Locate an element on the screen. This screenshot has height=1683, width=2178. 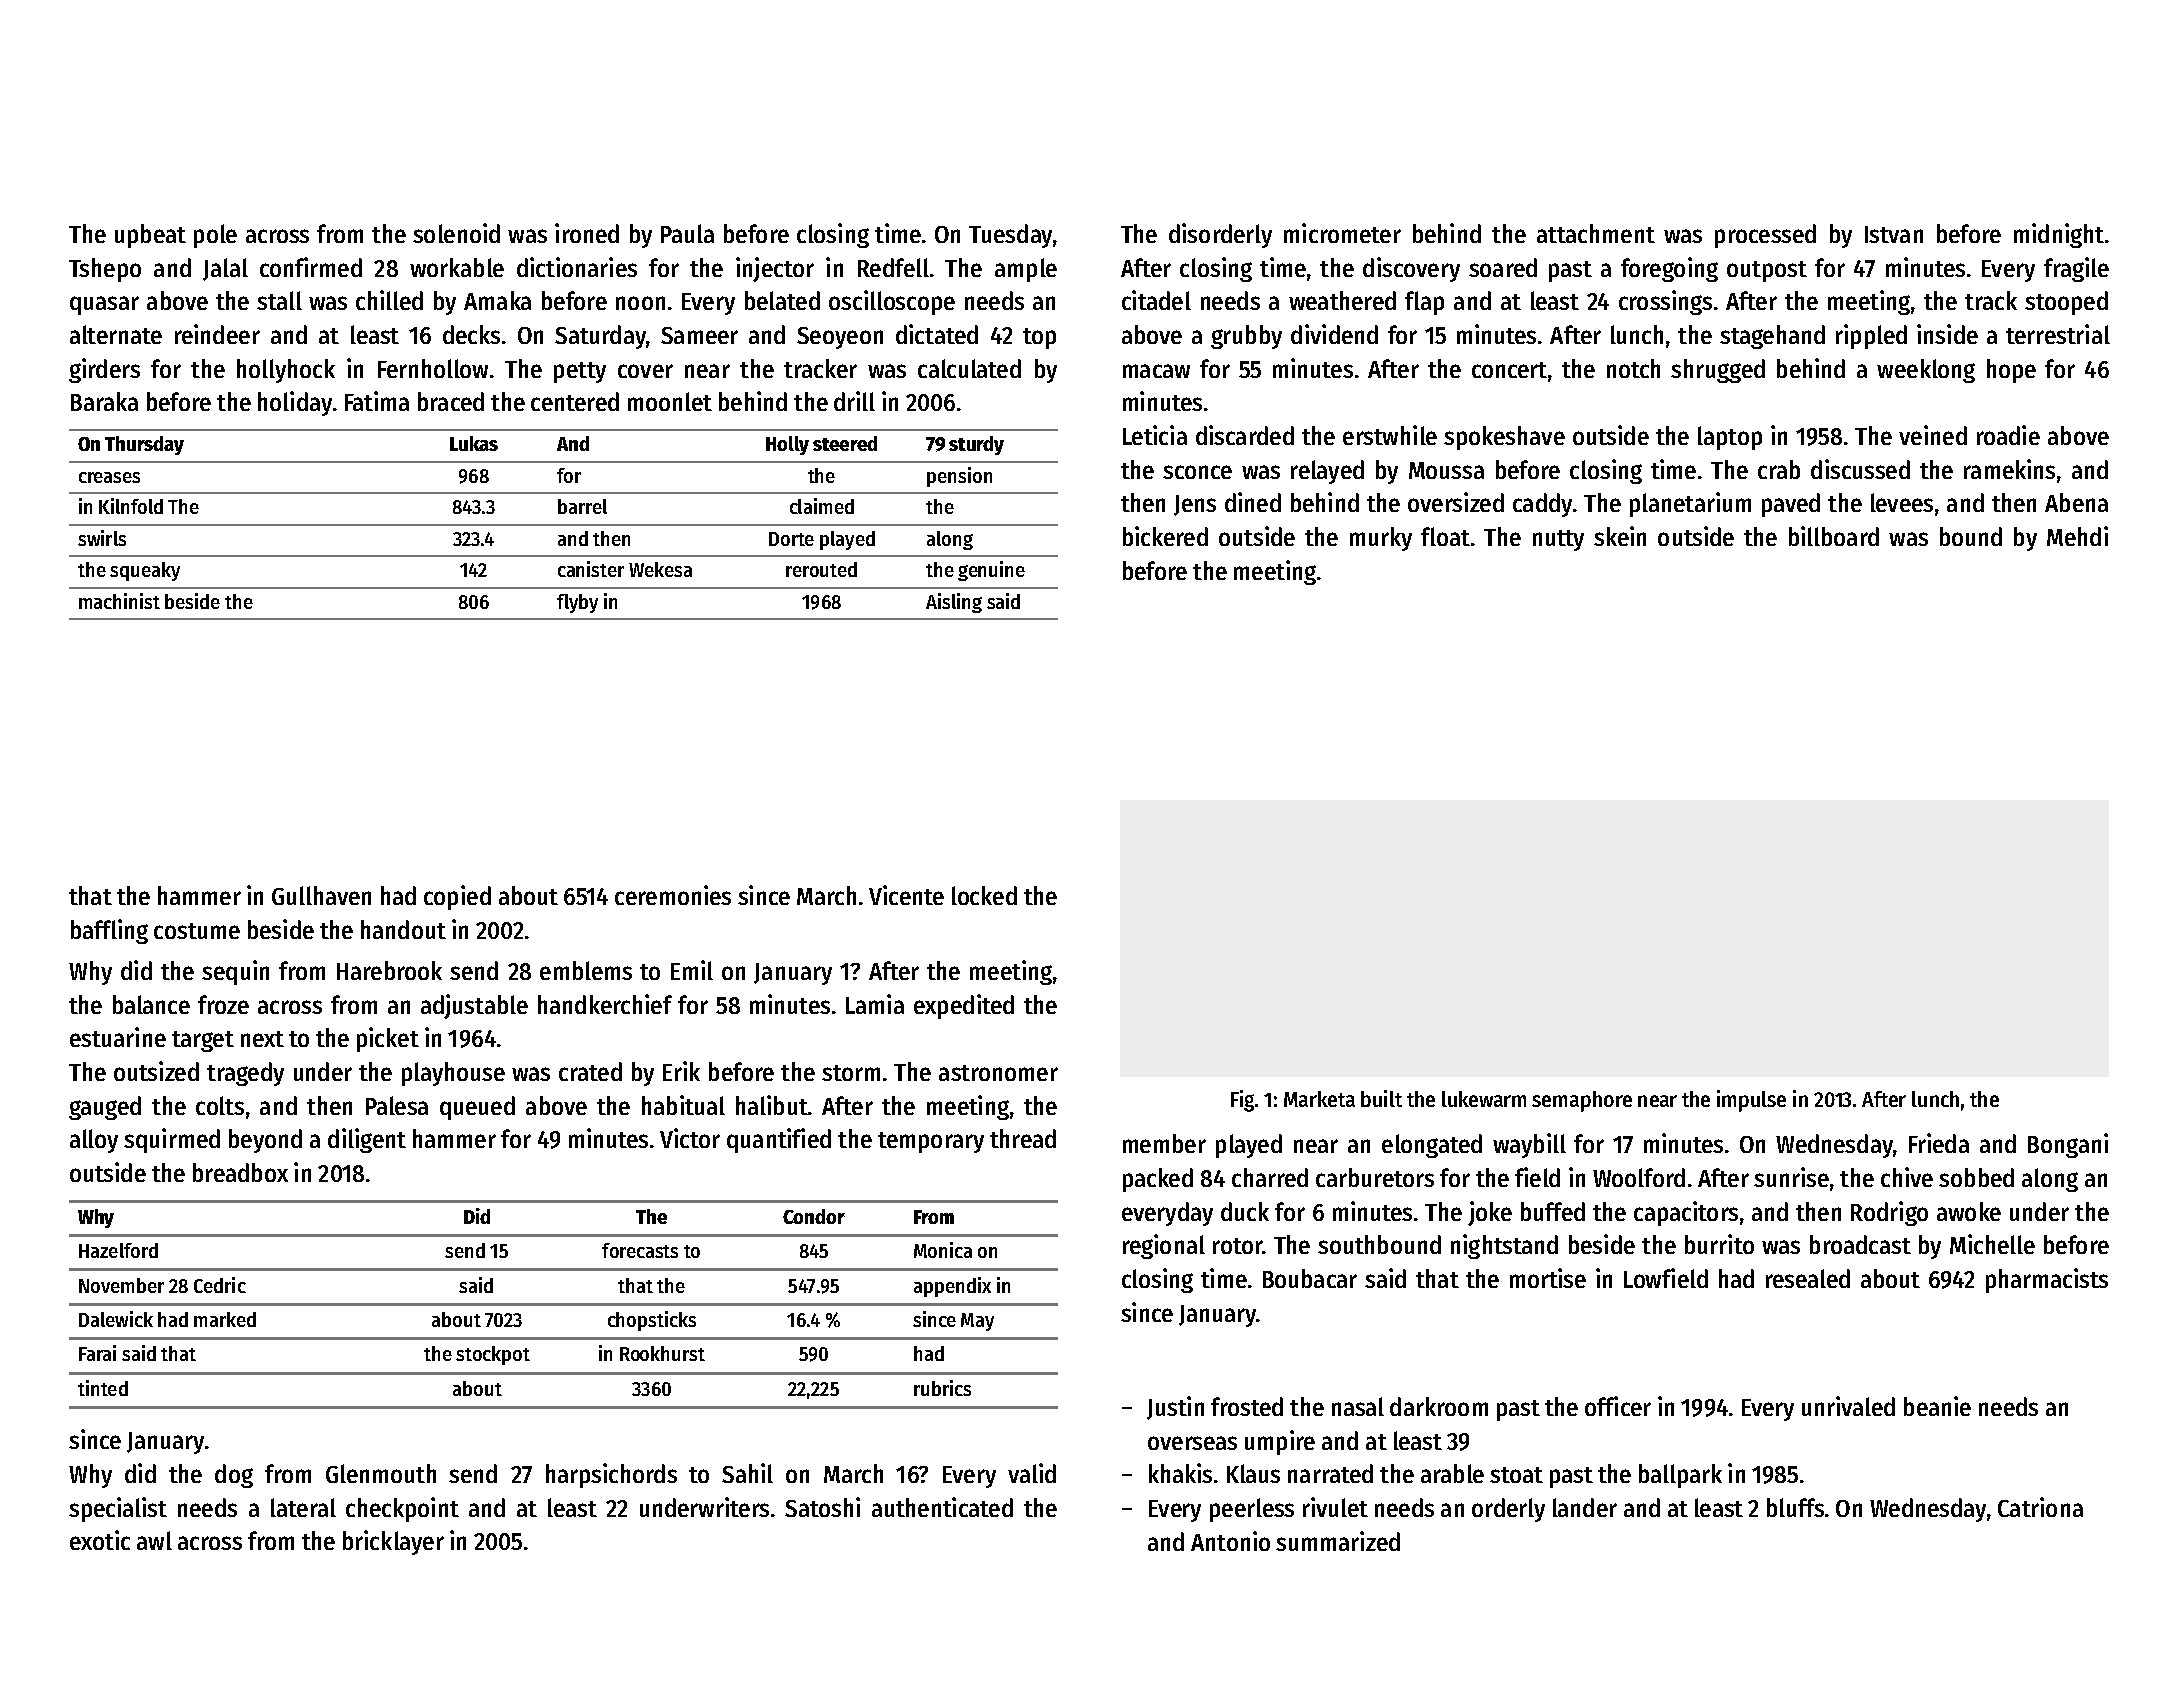
solenoid is located at coordinates (456, 233).
